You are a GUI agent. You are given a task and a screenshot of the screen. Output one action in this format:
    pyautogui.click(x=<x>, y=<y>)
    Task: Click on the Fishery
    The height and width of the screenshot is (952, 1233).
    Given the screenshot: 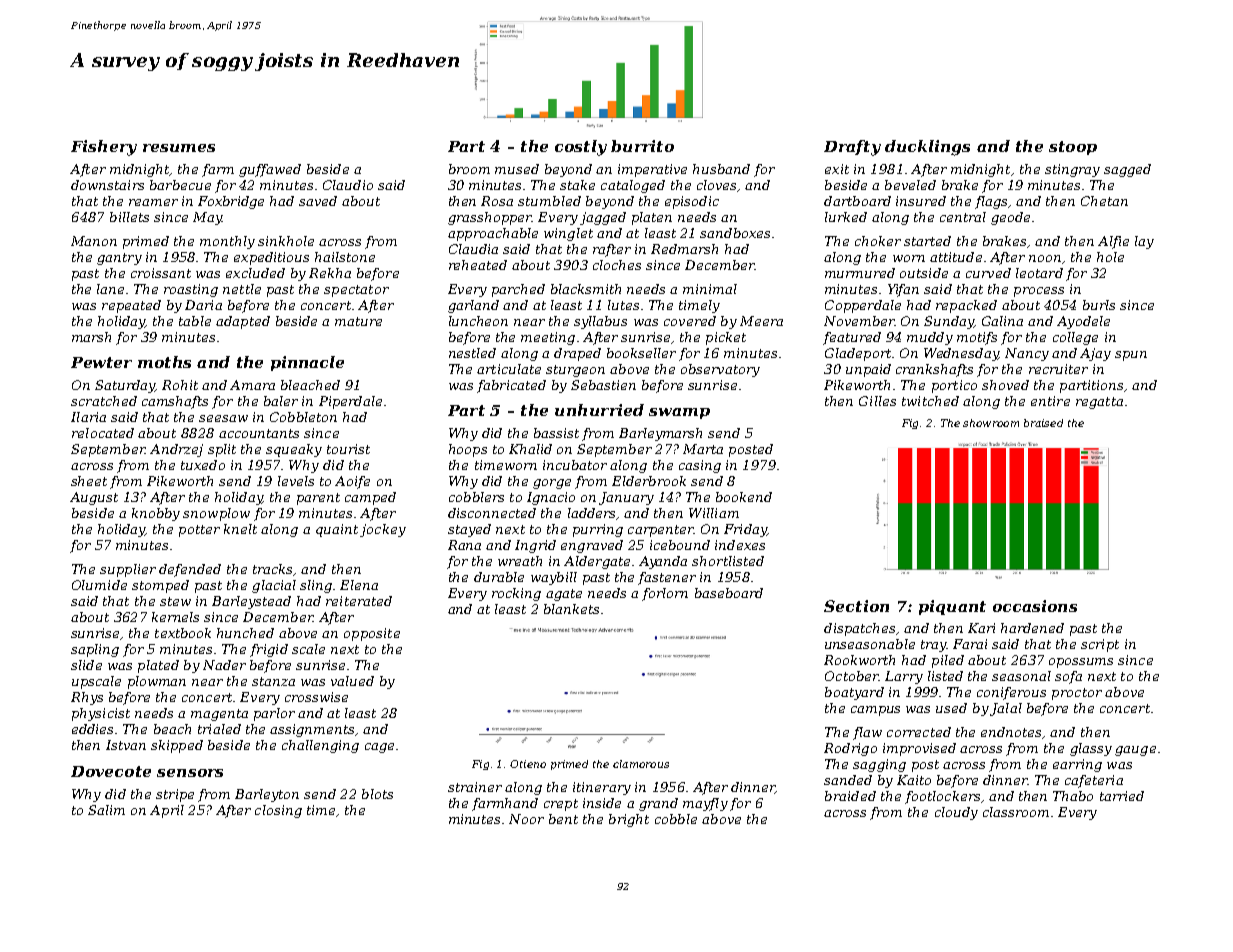 What is the action you would take?
    pyautogui.click(x=104, y=148)
